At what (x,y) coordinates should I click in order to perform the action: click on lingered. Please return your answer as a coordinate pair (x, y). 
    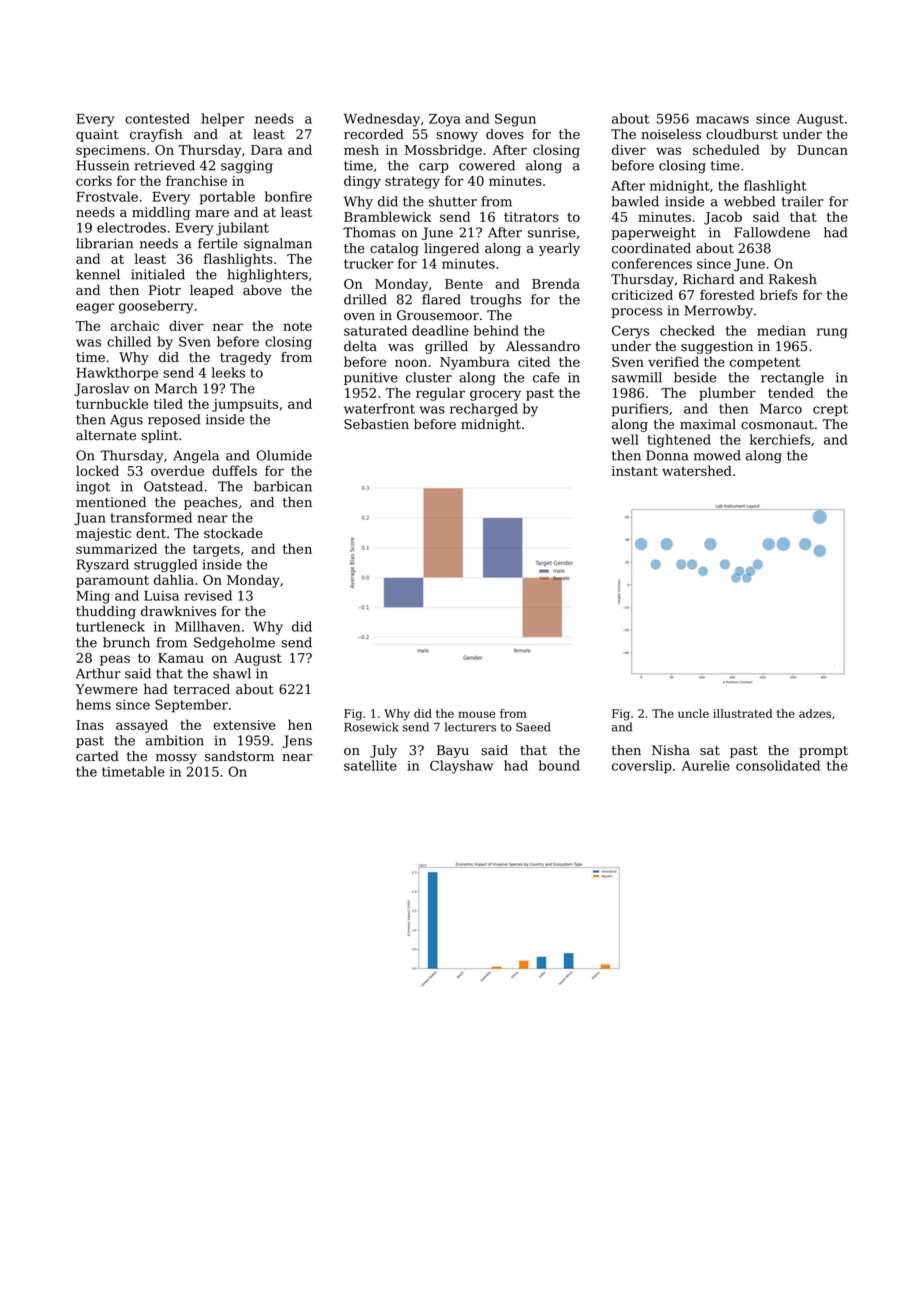
    Looking at the image, I should click on (451, 249).
